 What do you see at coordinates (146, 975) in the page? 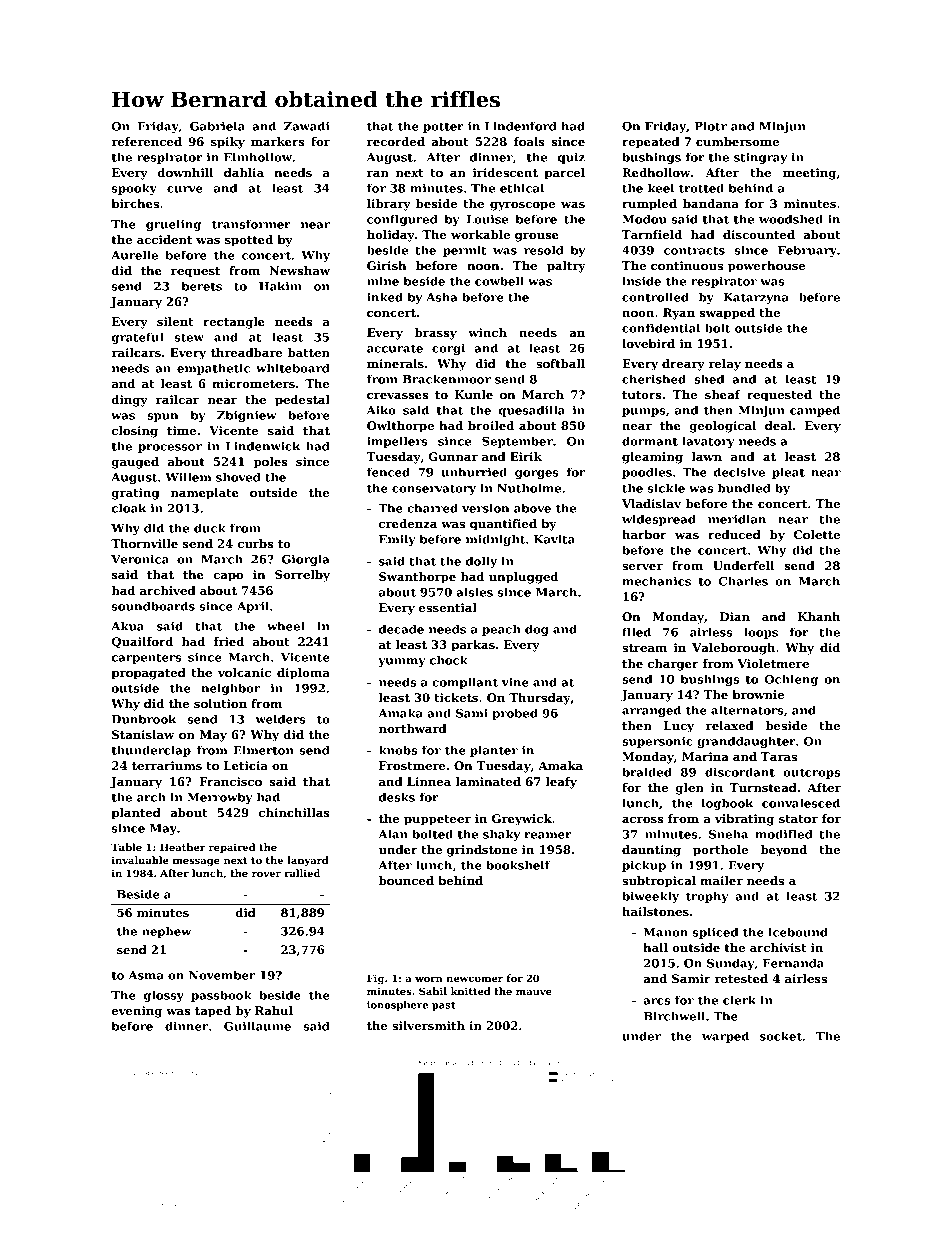
I see `Asma` at bounding box center [146, 975].
